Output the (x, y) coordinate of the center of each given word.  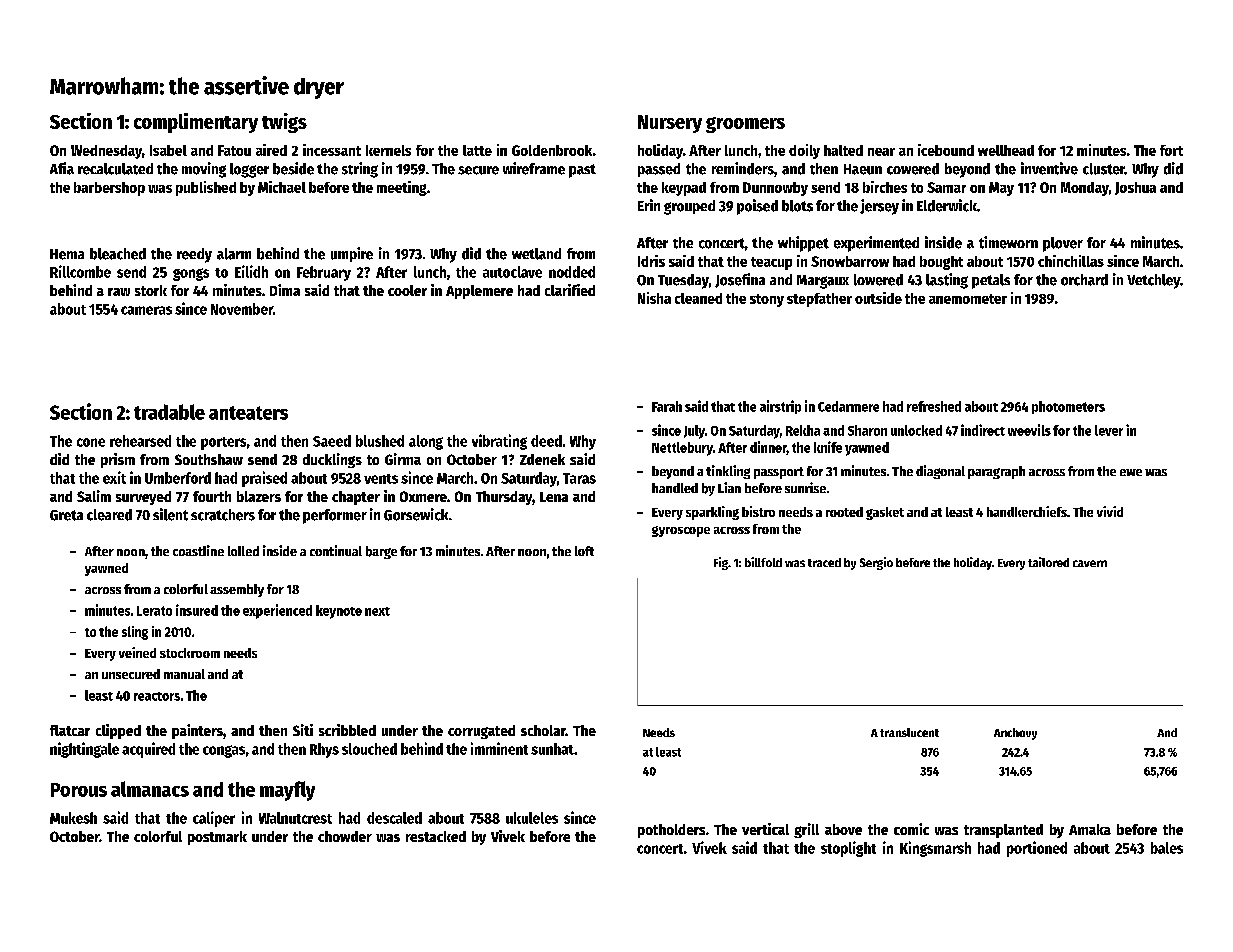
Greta (66, 515)
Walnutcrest (295, 818)
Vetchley (1153, 281)
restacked (436, 836)
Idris (651, 261)
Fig (721, 563)
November (242, 309)
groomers (745, 125)
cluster (1104, 169)
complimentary (196, 123)
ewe (1131, 472)
